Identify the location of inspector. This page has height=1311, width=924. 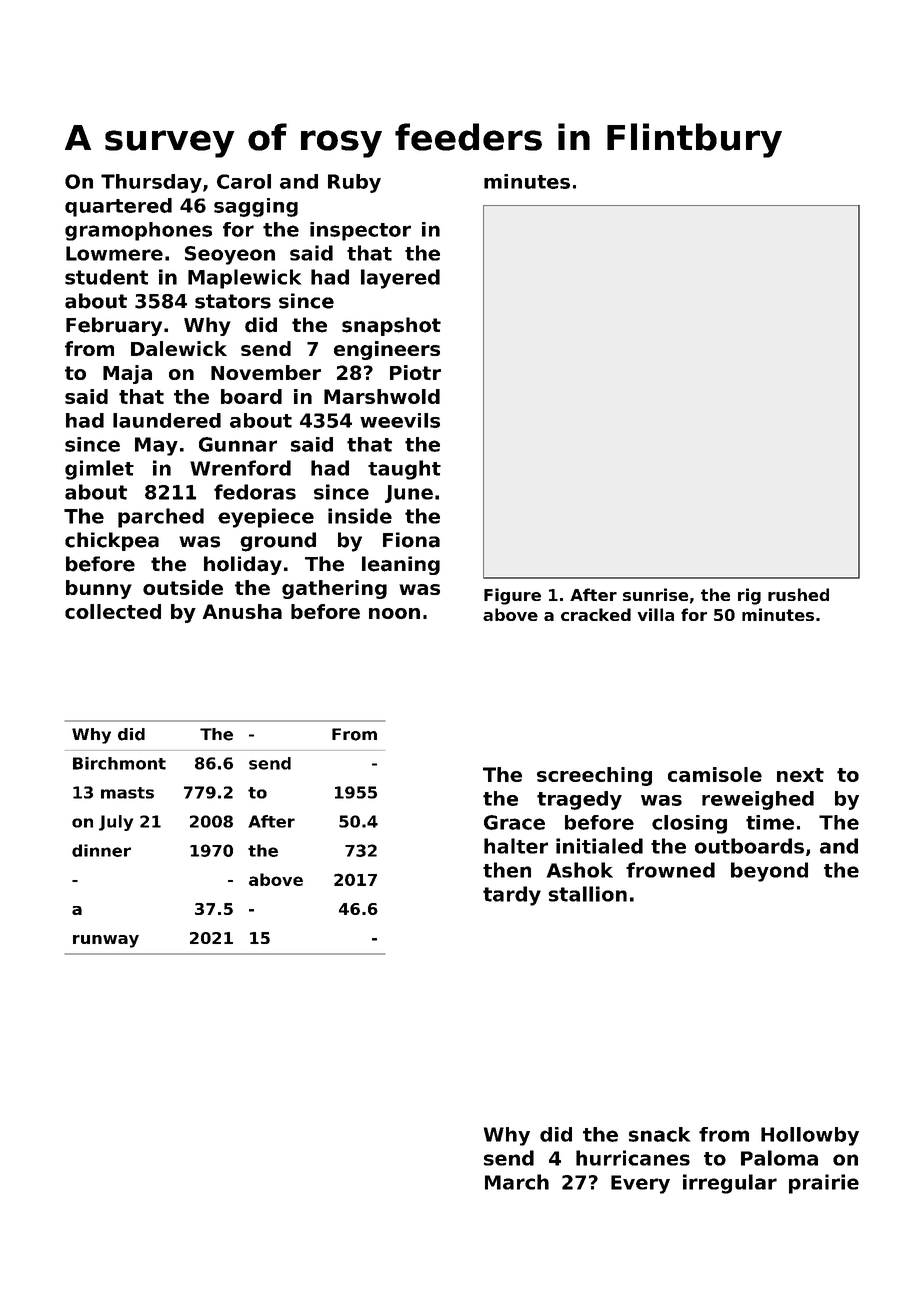
(360, 231).
